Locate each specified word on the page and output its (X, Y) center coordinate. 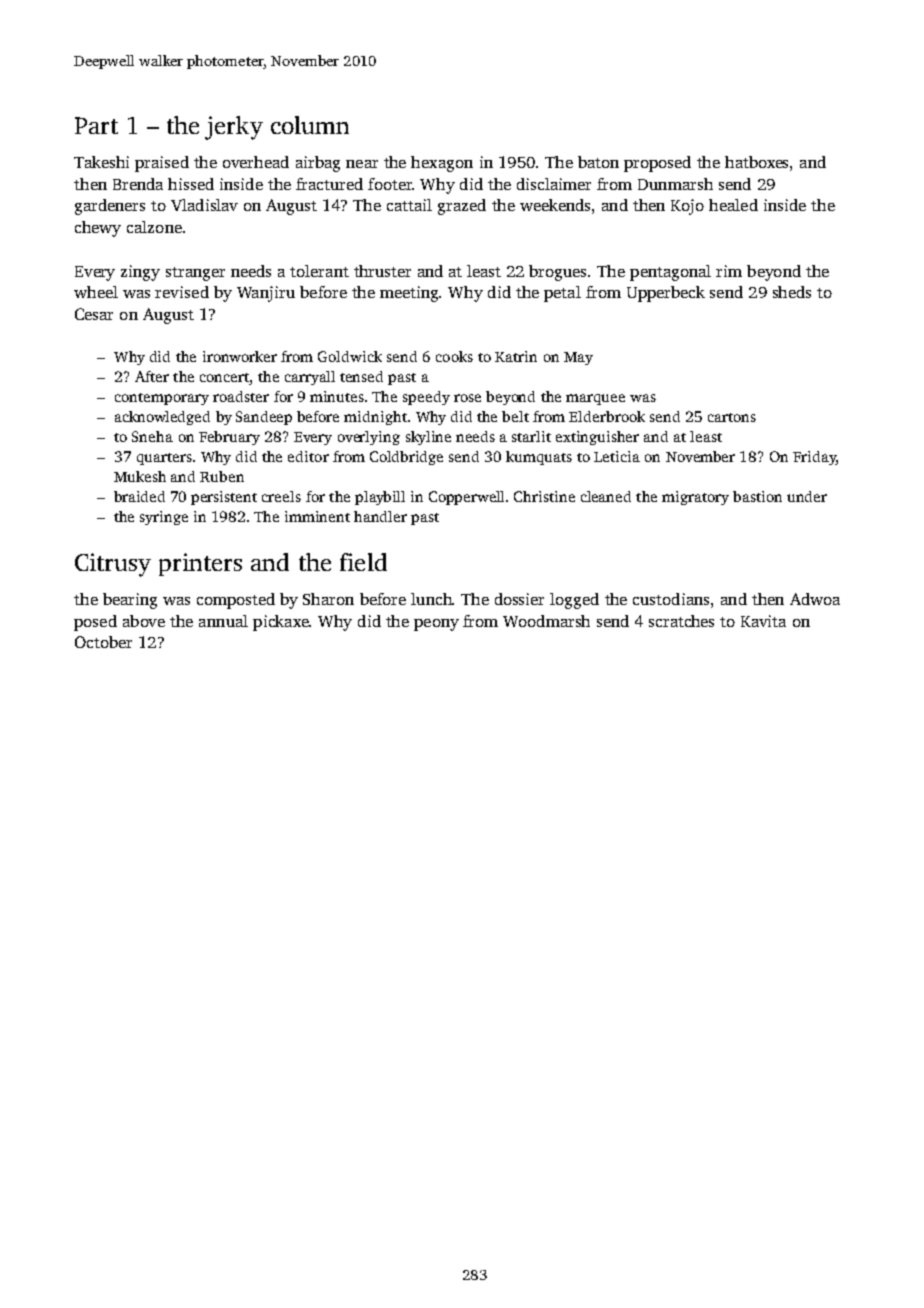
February (229, 438)
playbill (380, 498)
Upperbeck (666, 294)
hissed (191, 184)
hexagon (442, 164)
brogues (557, 273)
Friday (814, 458)
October (103, 642)
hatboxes (756, 162)
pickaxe (281, 623)
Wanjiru (266, 294)
